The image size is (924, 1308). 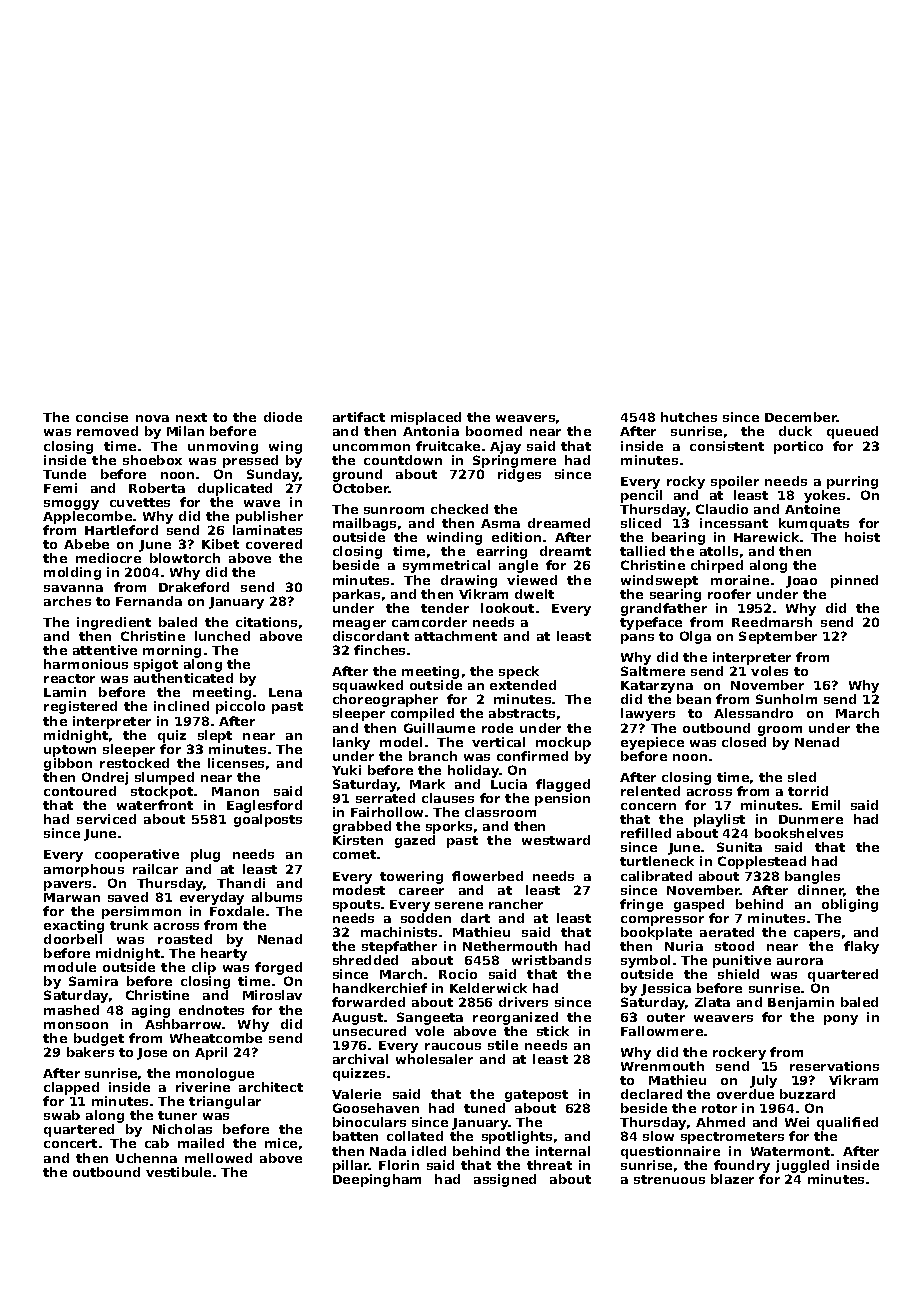 What do you see at coordinates (762, 862) in the document?
I see `Copplestead` at bounding box center [762, 862].
